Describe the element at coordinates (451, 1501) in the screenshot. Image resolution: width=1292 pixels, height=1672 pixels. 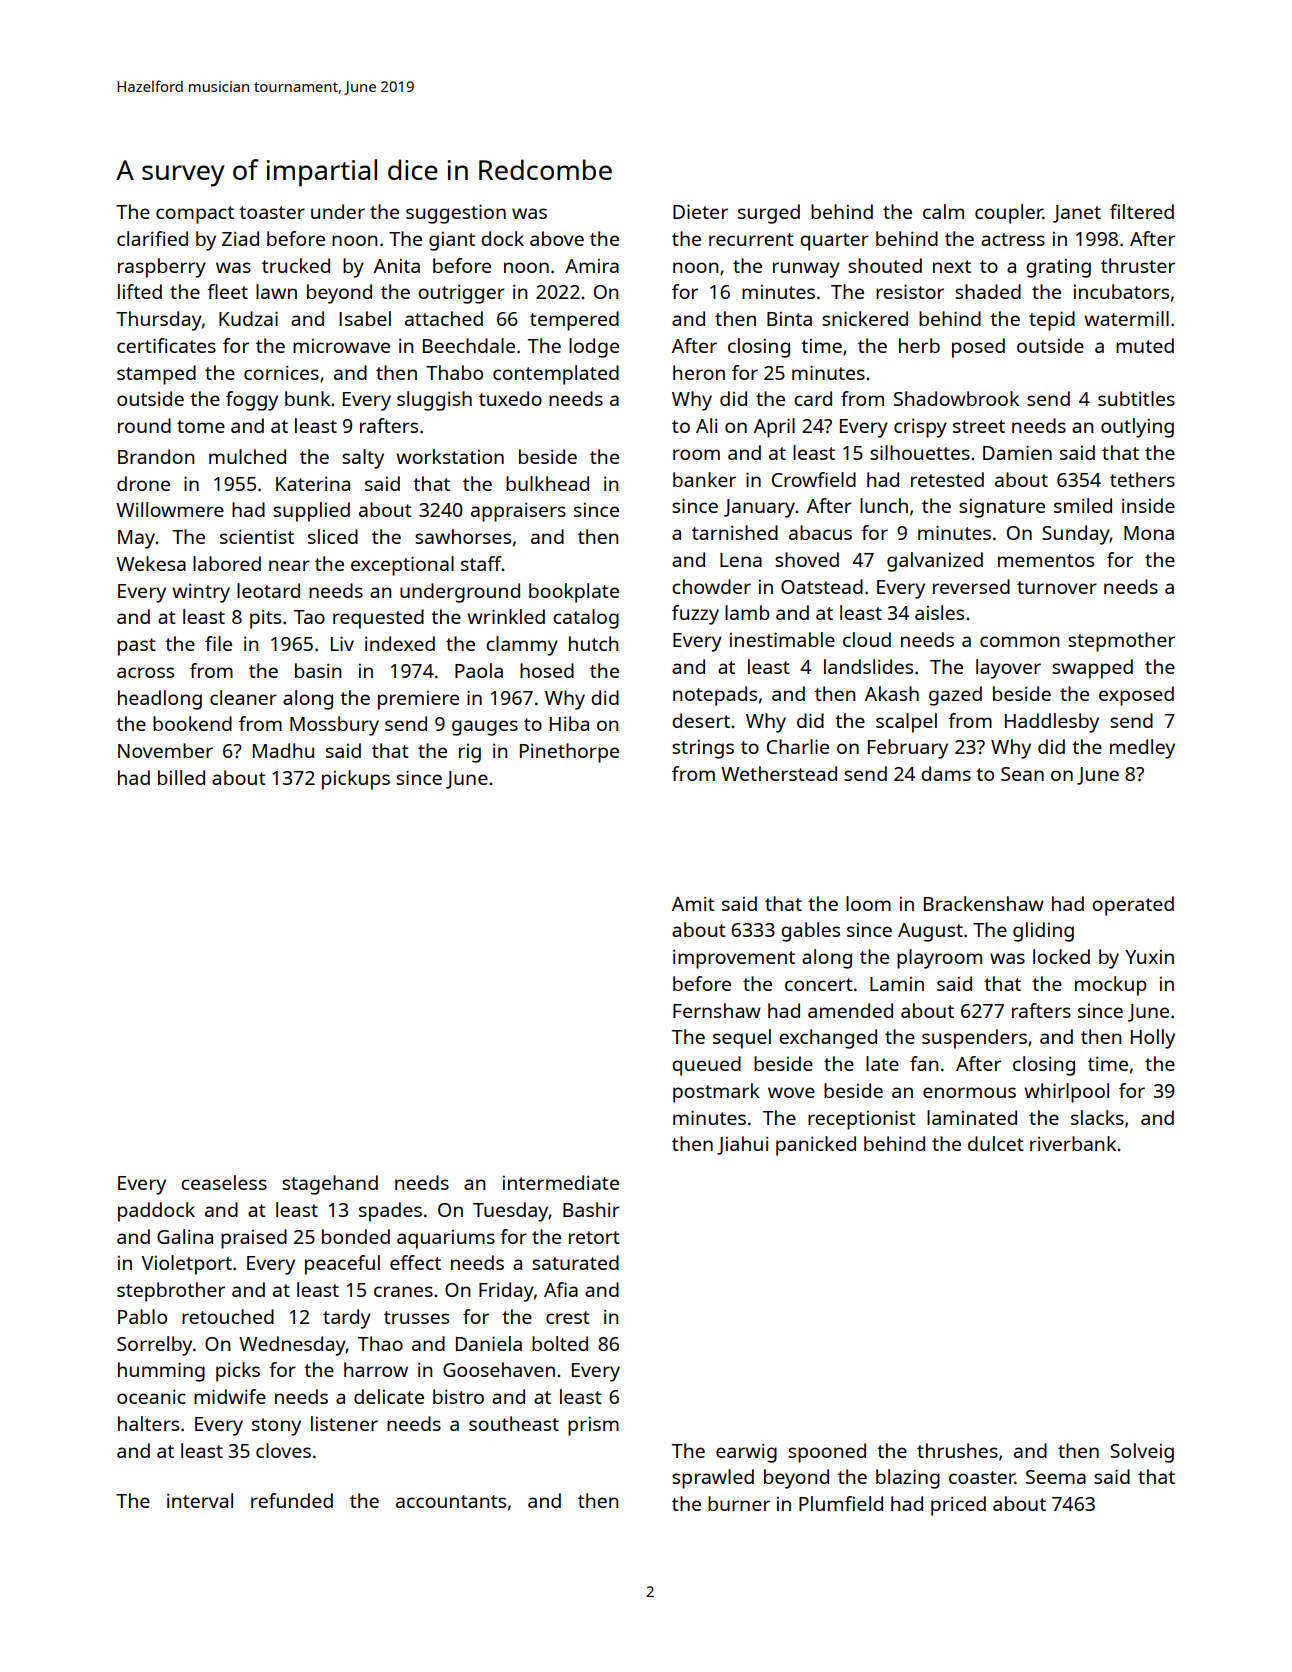
I see `accountants` at that location.
